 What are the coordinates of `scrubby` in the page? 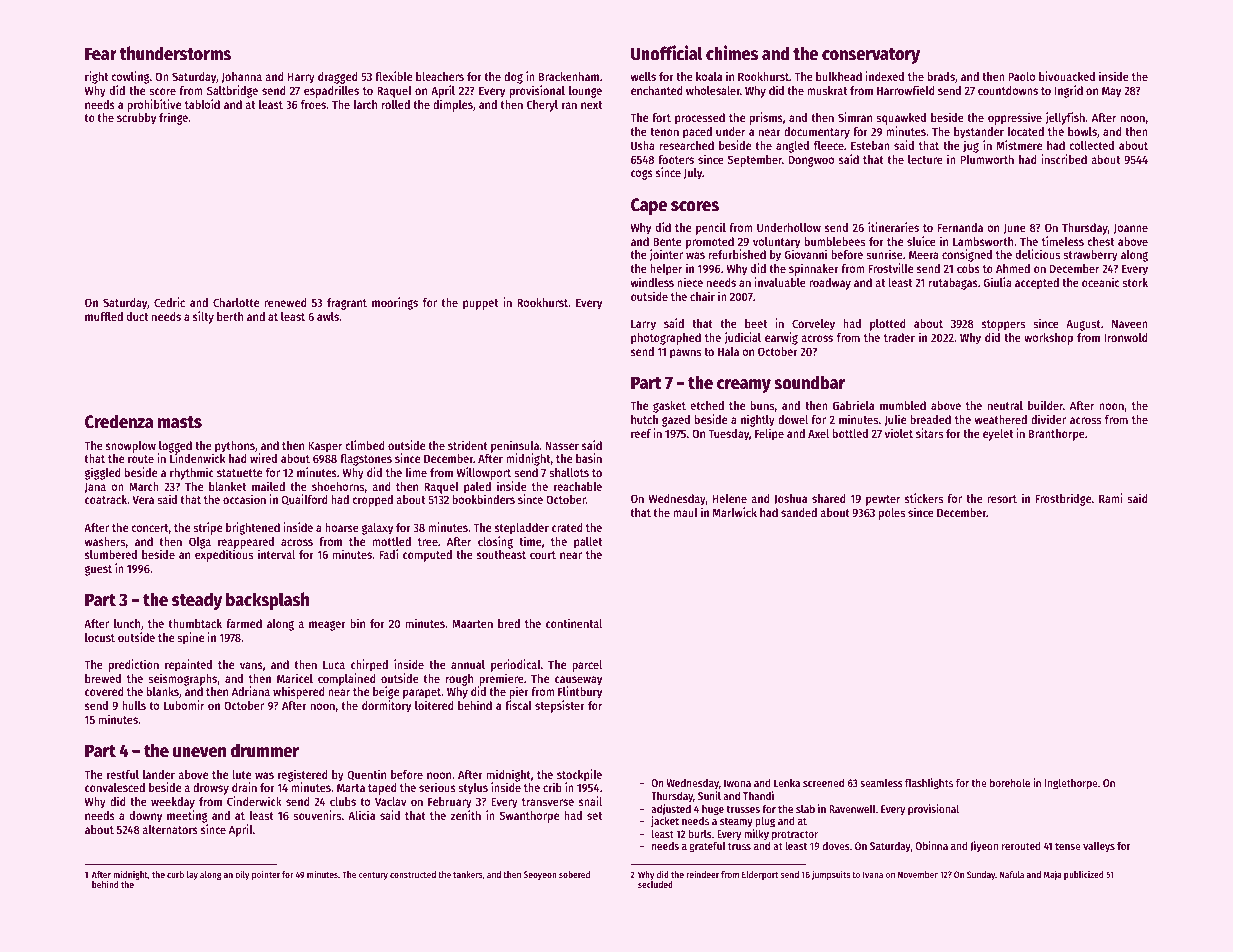 It's located at (136, 119).
